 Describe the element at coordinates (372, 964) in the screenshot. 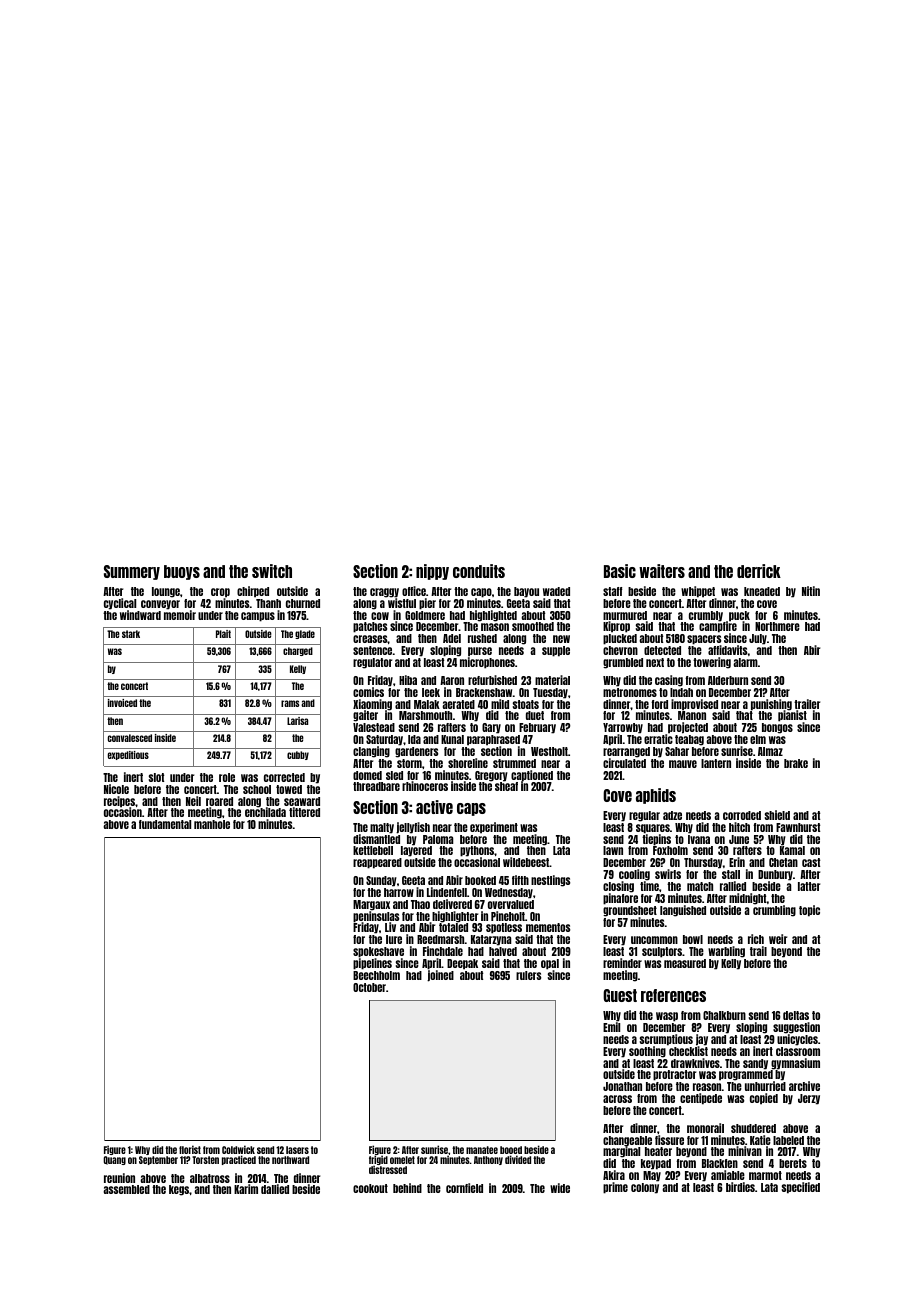

I see `pipelines` at that location.
